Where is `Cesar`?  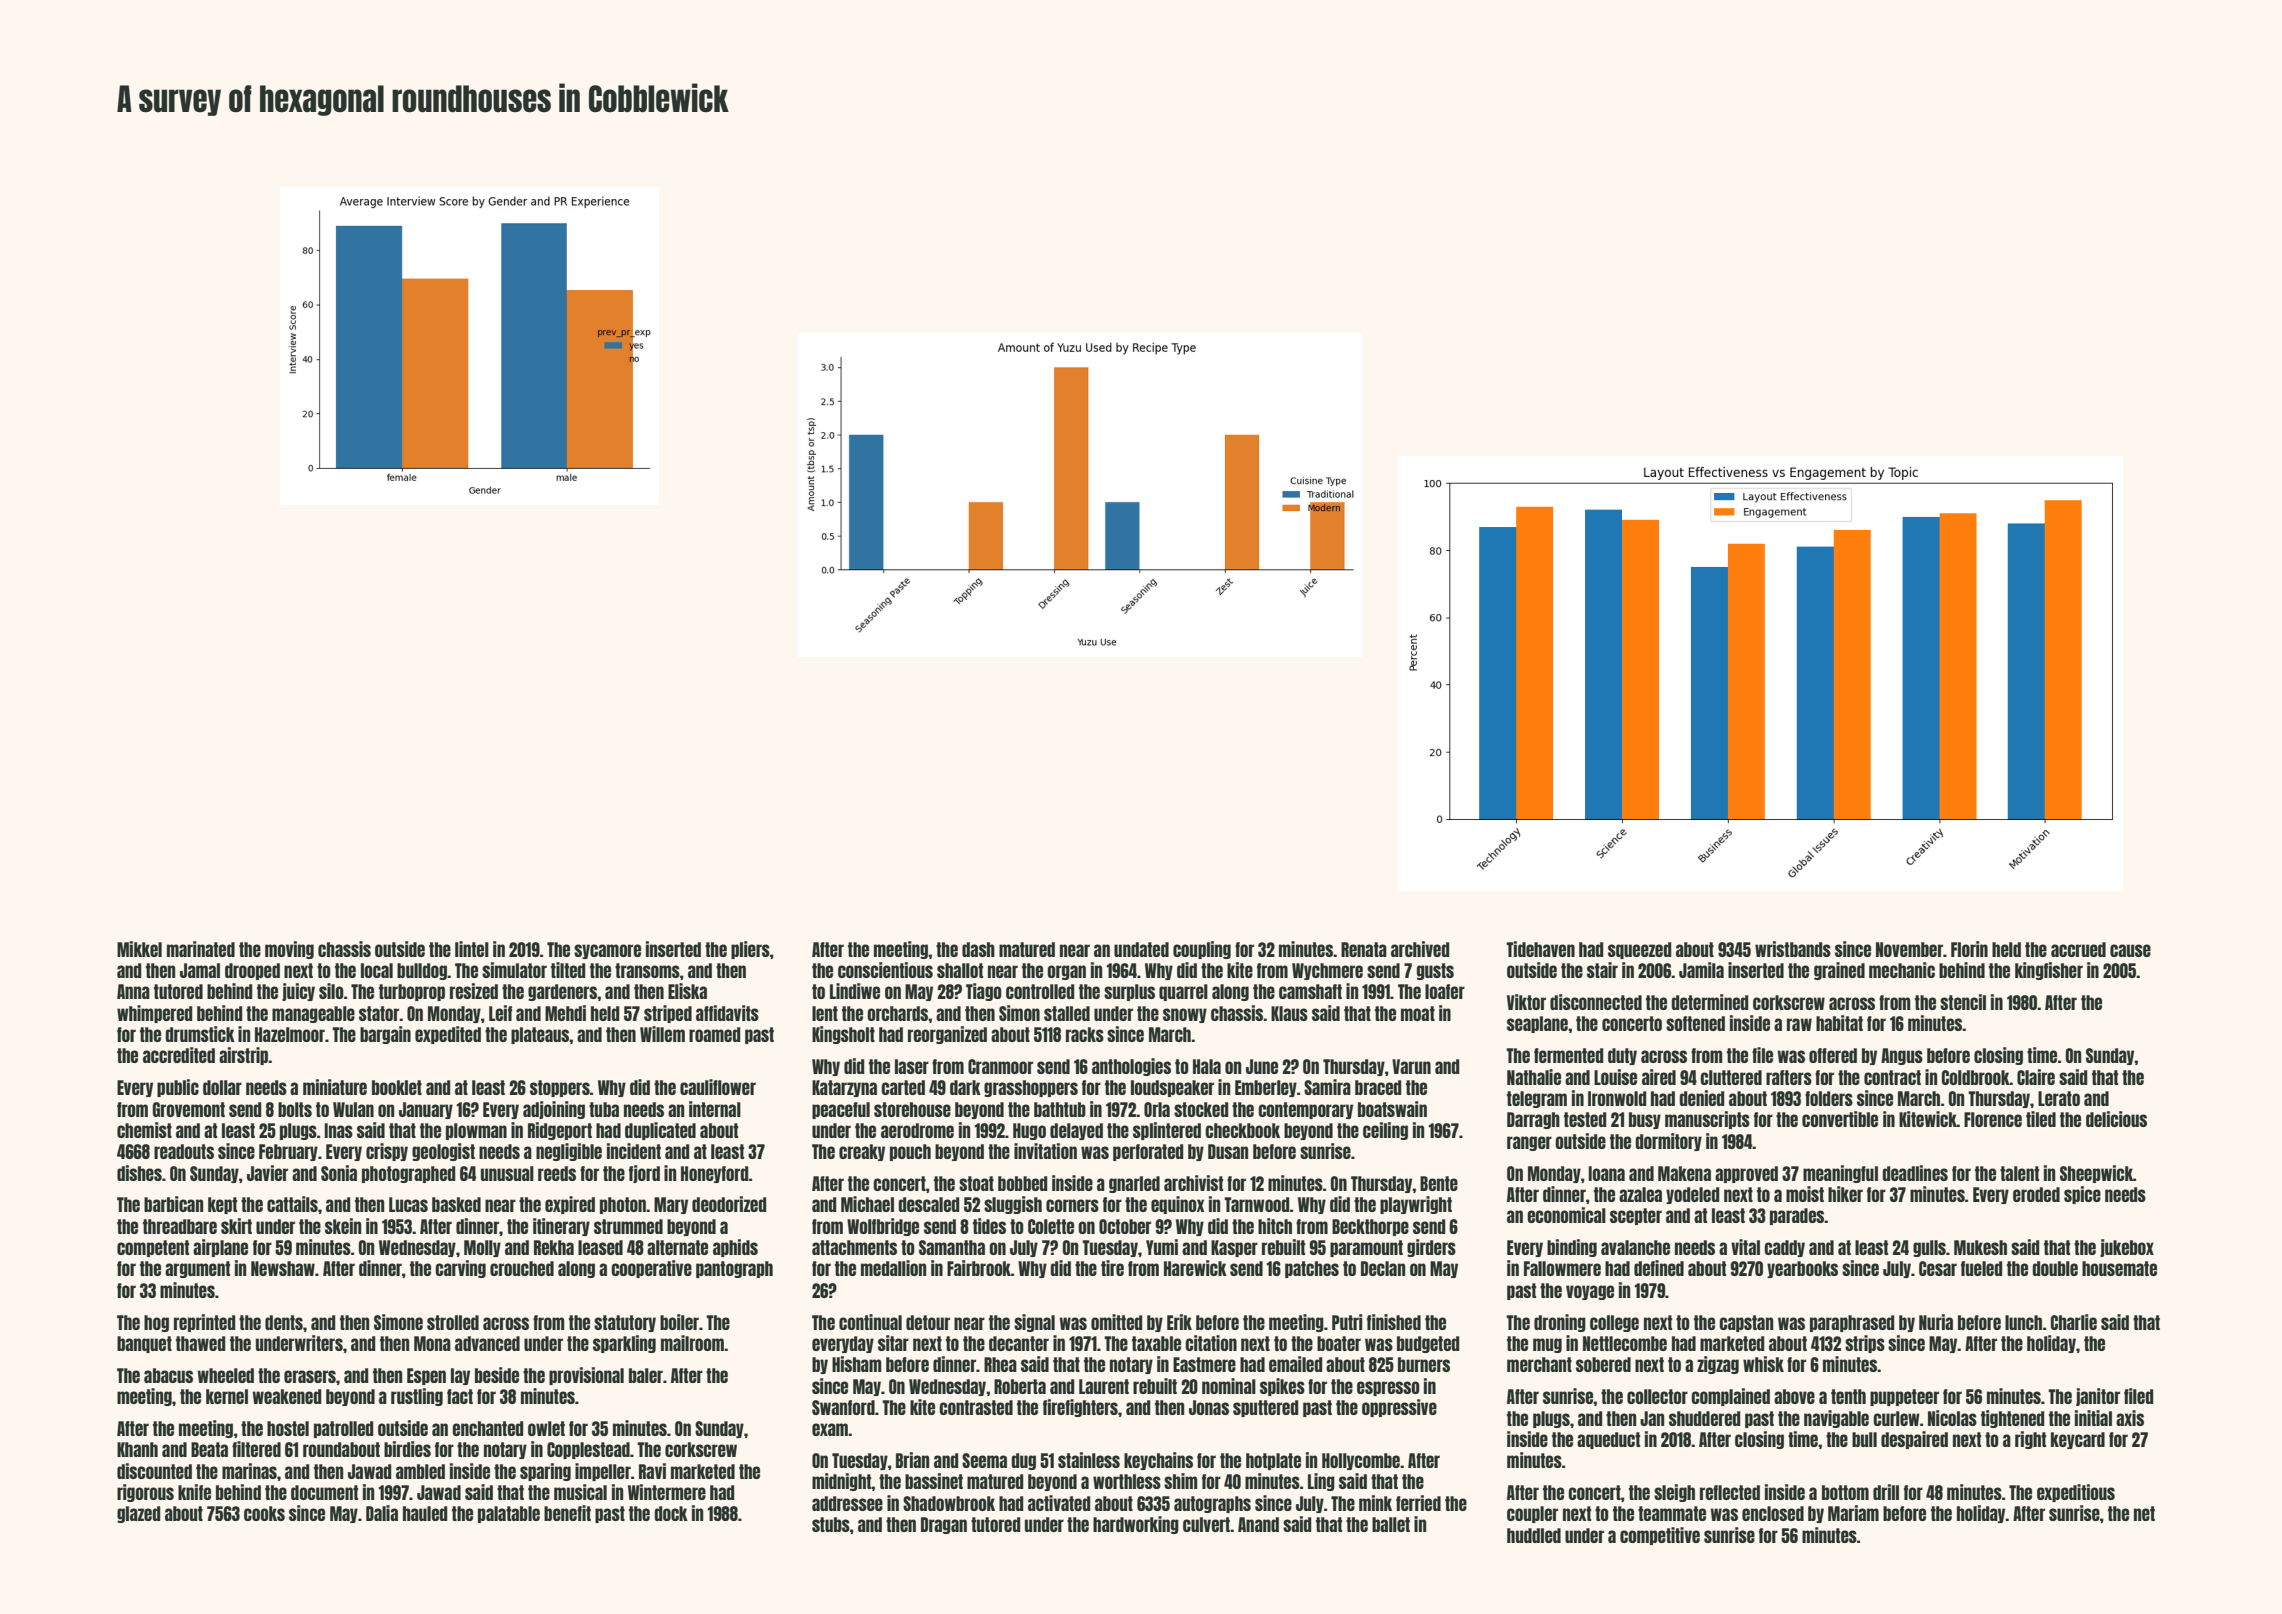 Cesar is located at coordinates (1938, 1268).
